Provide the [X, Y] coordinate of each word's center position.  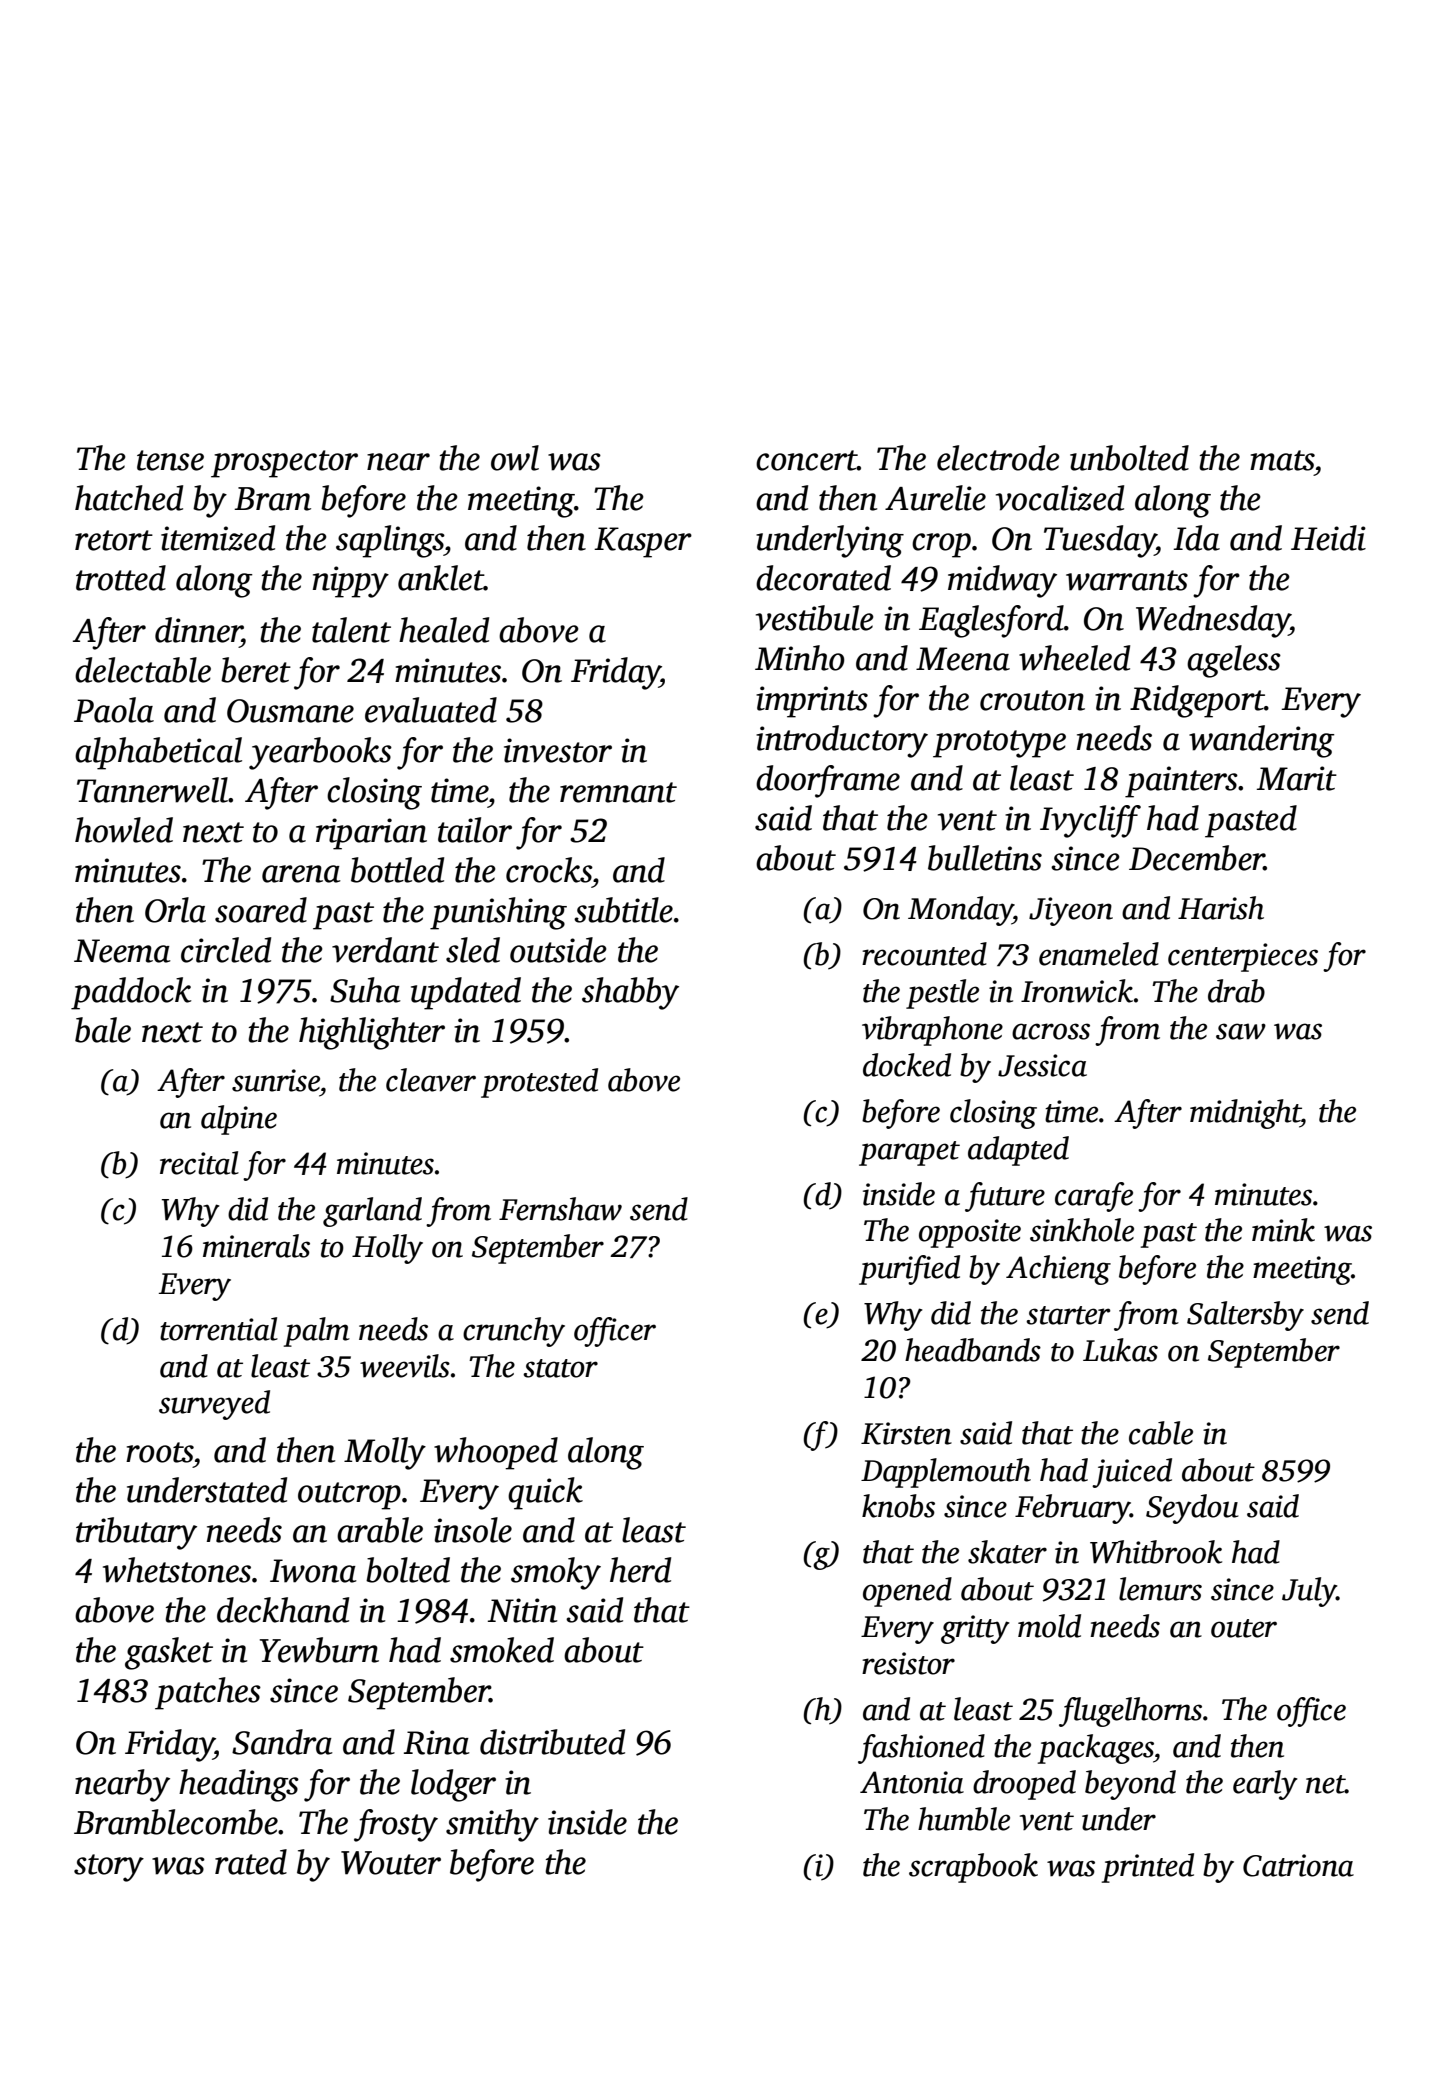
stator [560, 1368]
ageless [1234, 661]
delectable [143, 670]
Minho [799, 658]
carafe [1094, 1197]
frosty [396, 1825]
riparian [371, 834]
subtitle [623, 910]
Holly [387, 1249]
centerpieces [1243, 957]
